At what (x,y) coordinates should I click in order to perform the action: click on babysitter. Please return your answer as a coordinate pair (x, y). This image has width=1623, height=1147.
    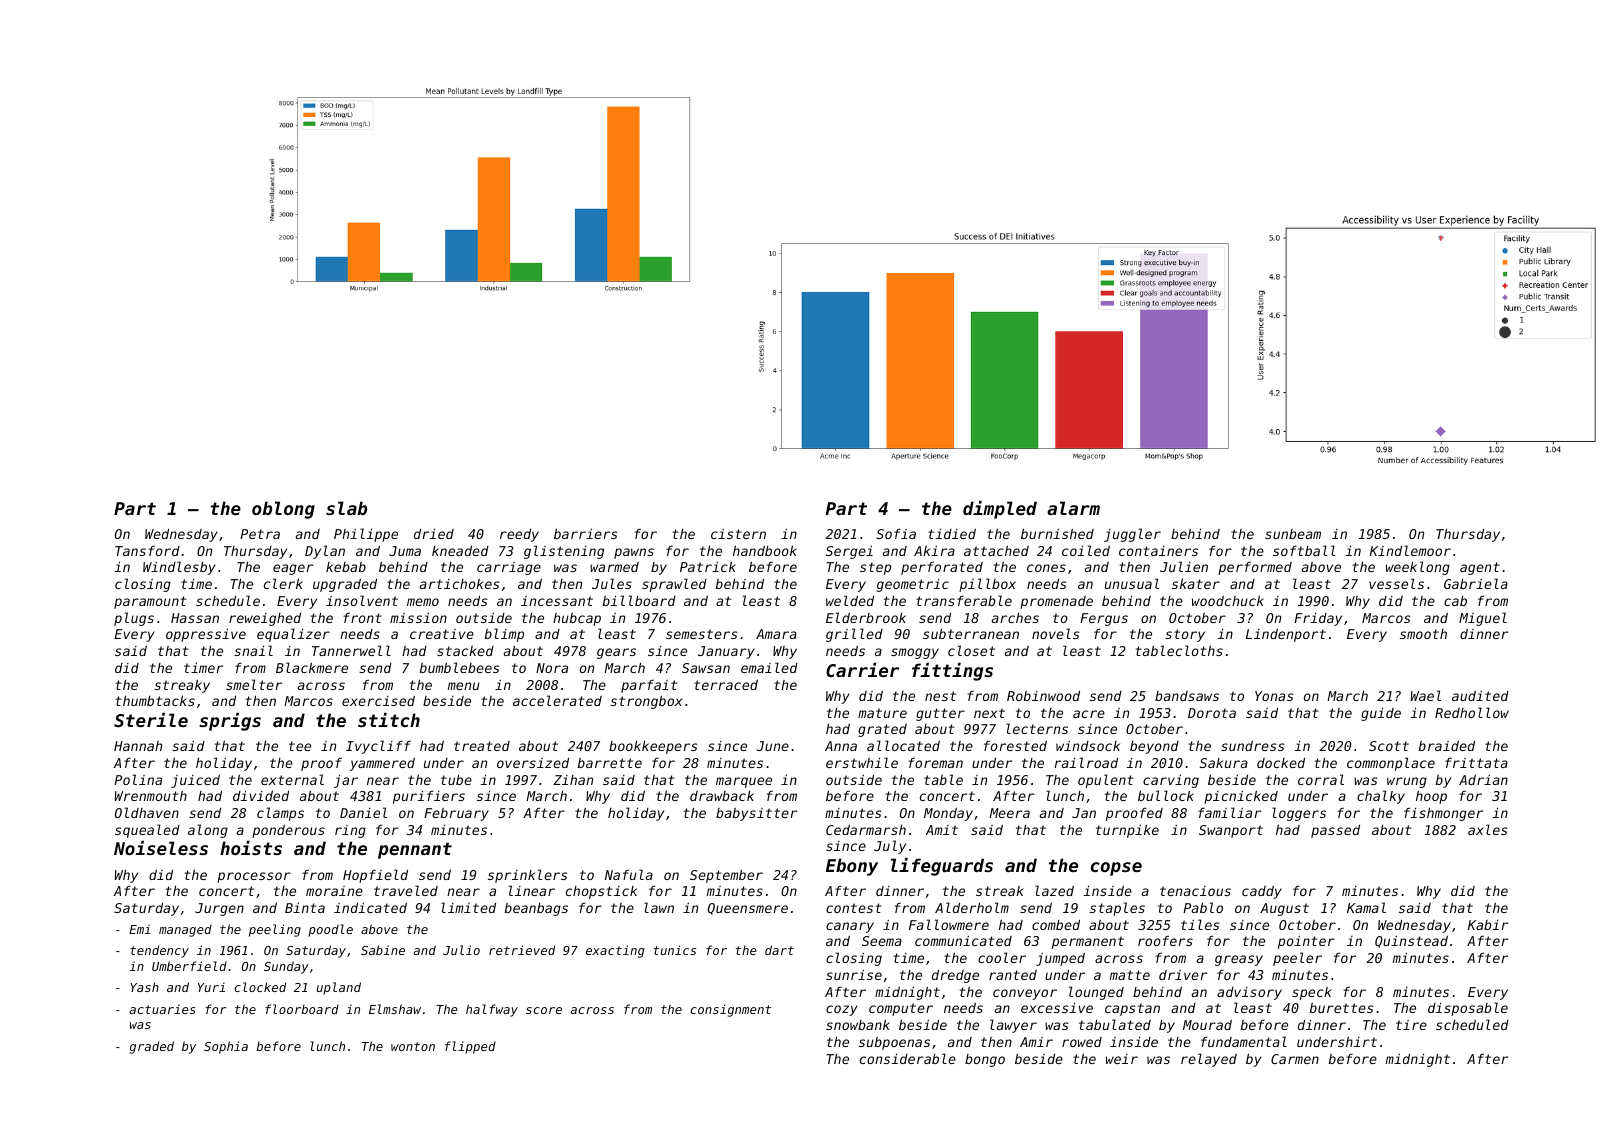
    Looking at the image, I should click on (756, 814).
